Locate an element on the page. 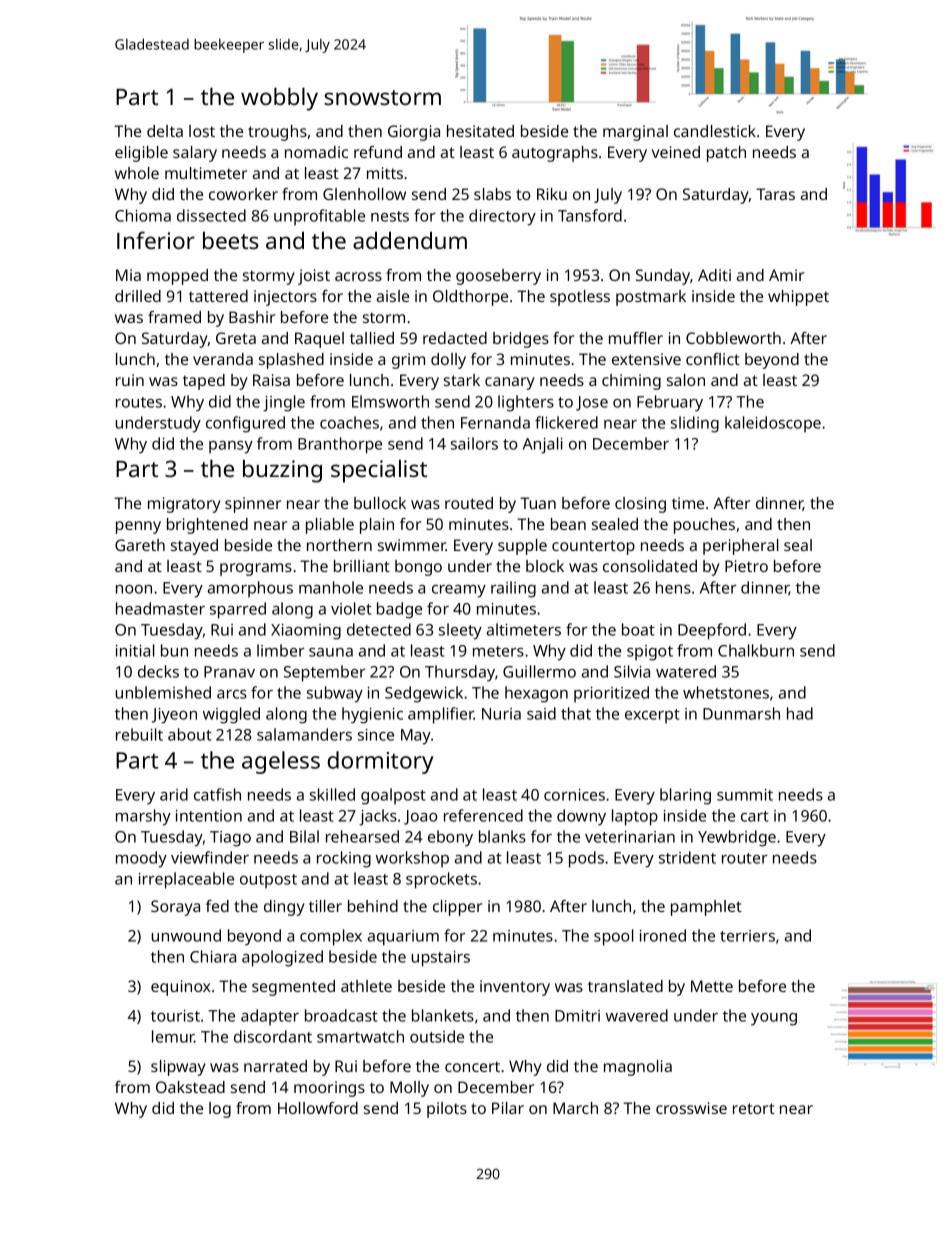 This page has height=1233, width=952. amplifier is located at coordinates (441, 715).
